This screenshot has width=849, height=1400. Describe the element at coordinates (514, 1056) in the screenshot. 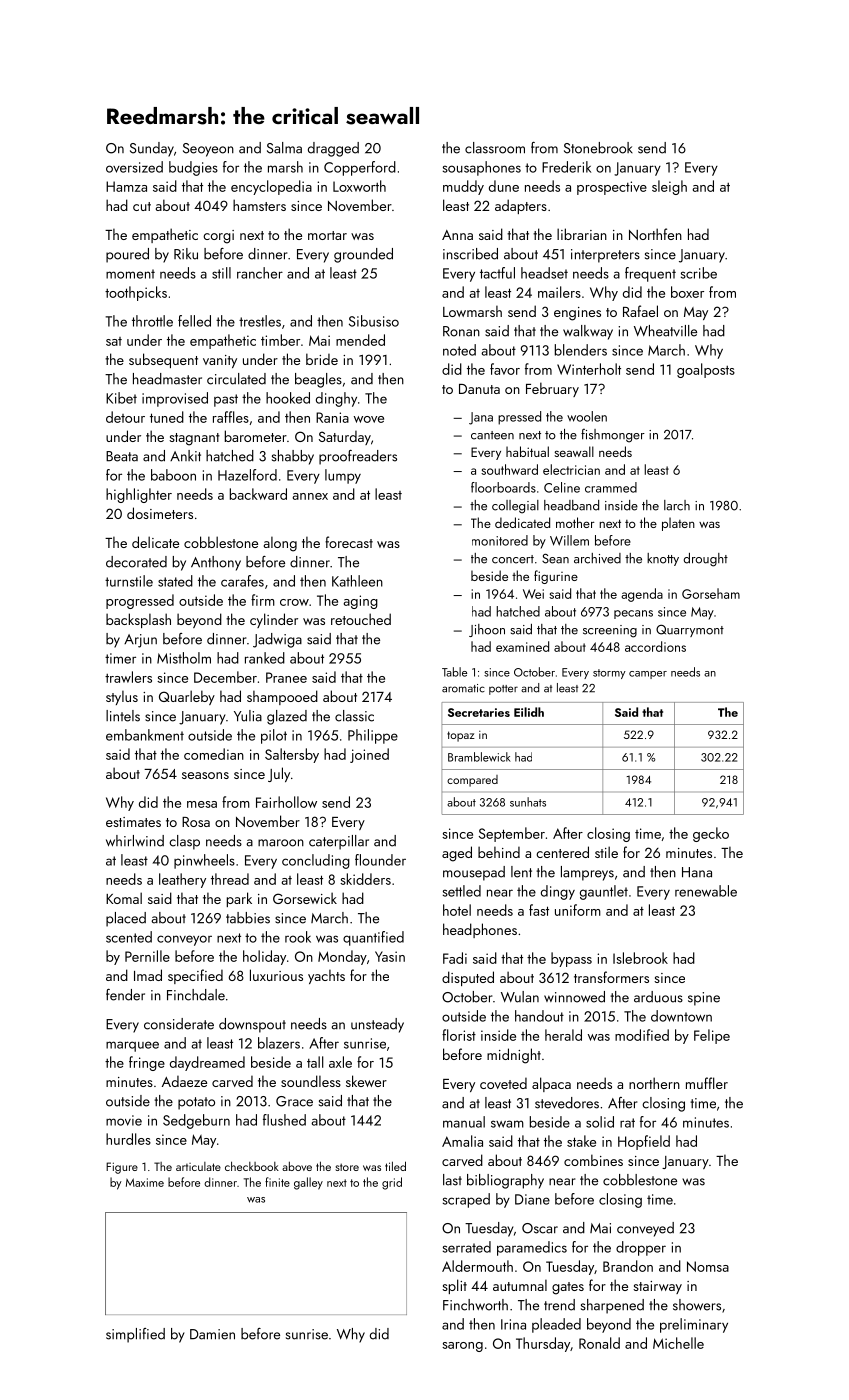

I see `midnight` at that location.
